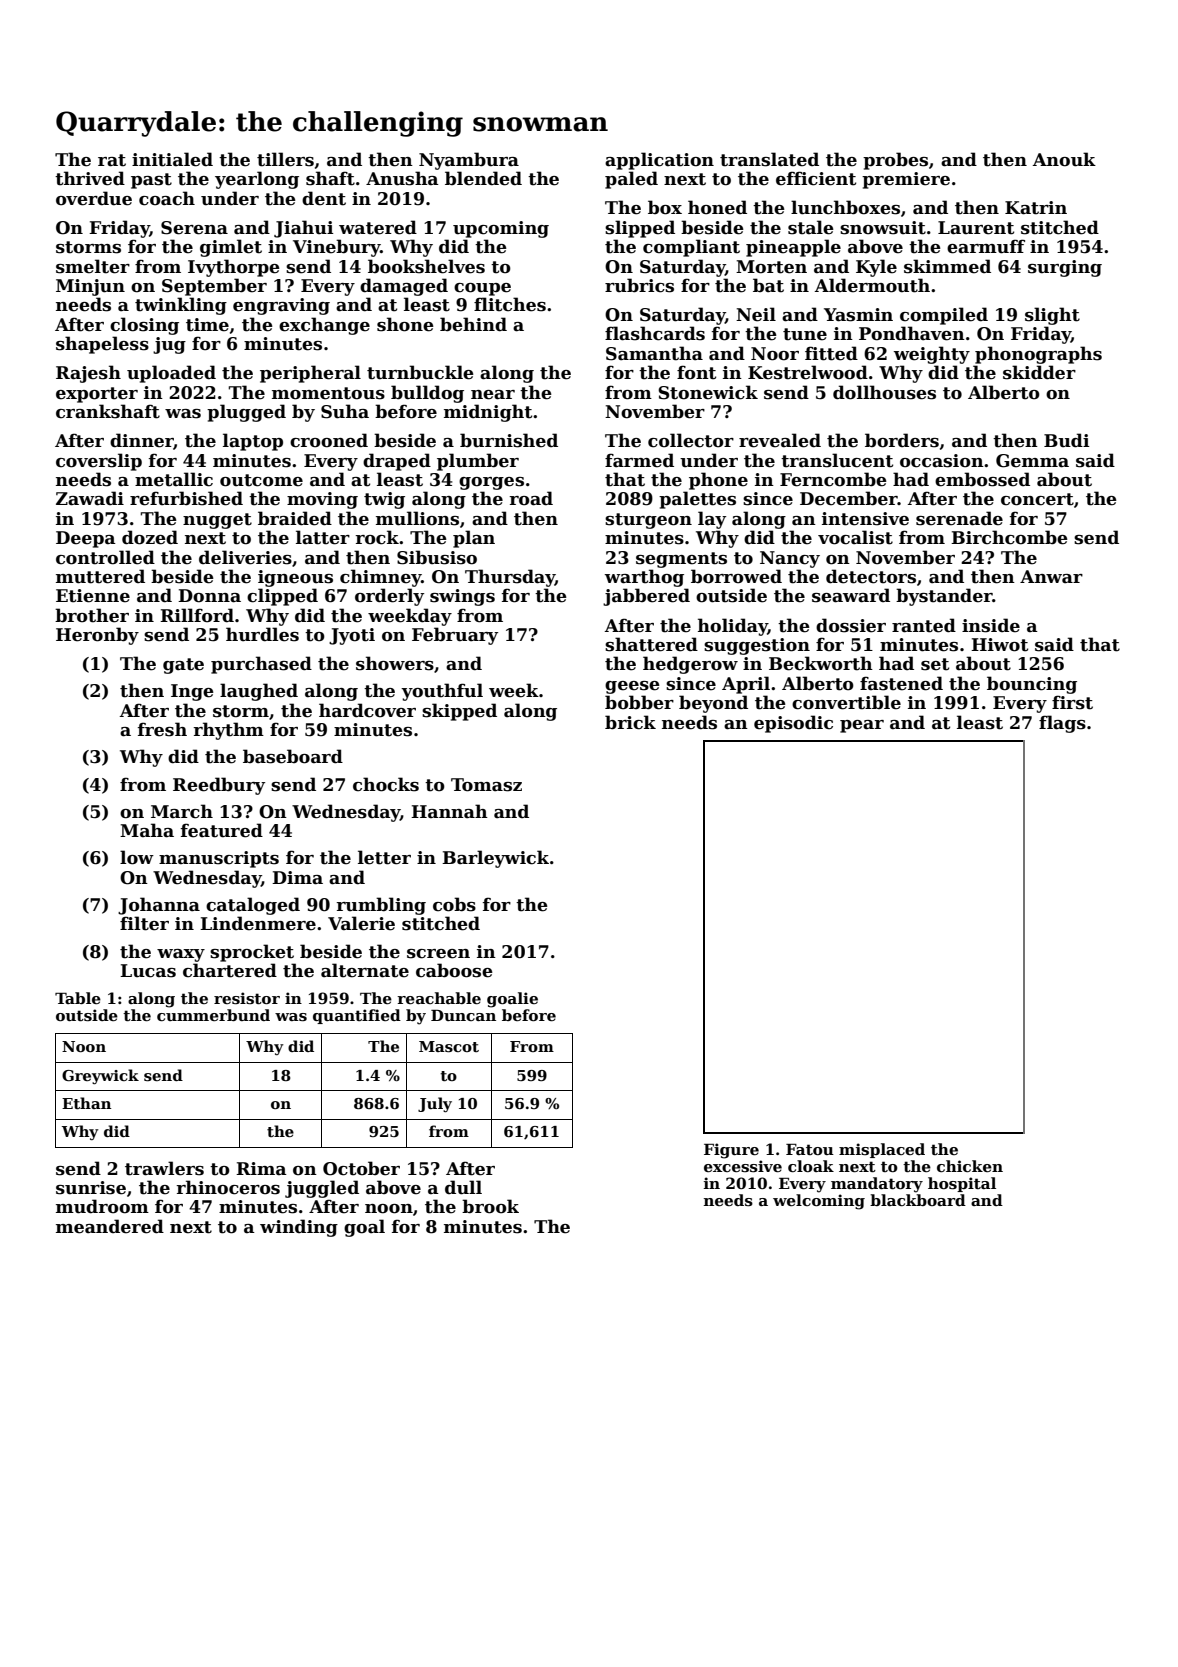 The height and width of the page is (1667, 1178). I want to click on weighty, so click(932, 355).
